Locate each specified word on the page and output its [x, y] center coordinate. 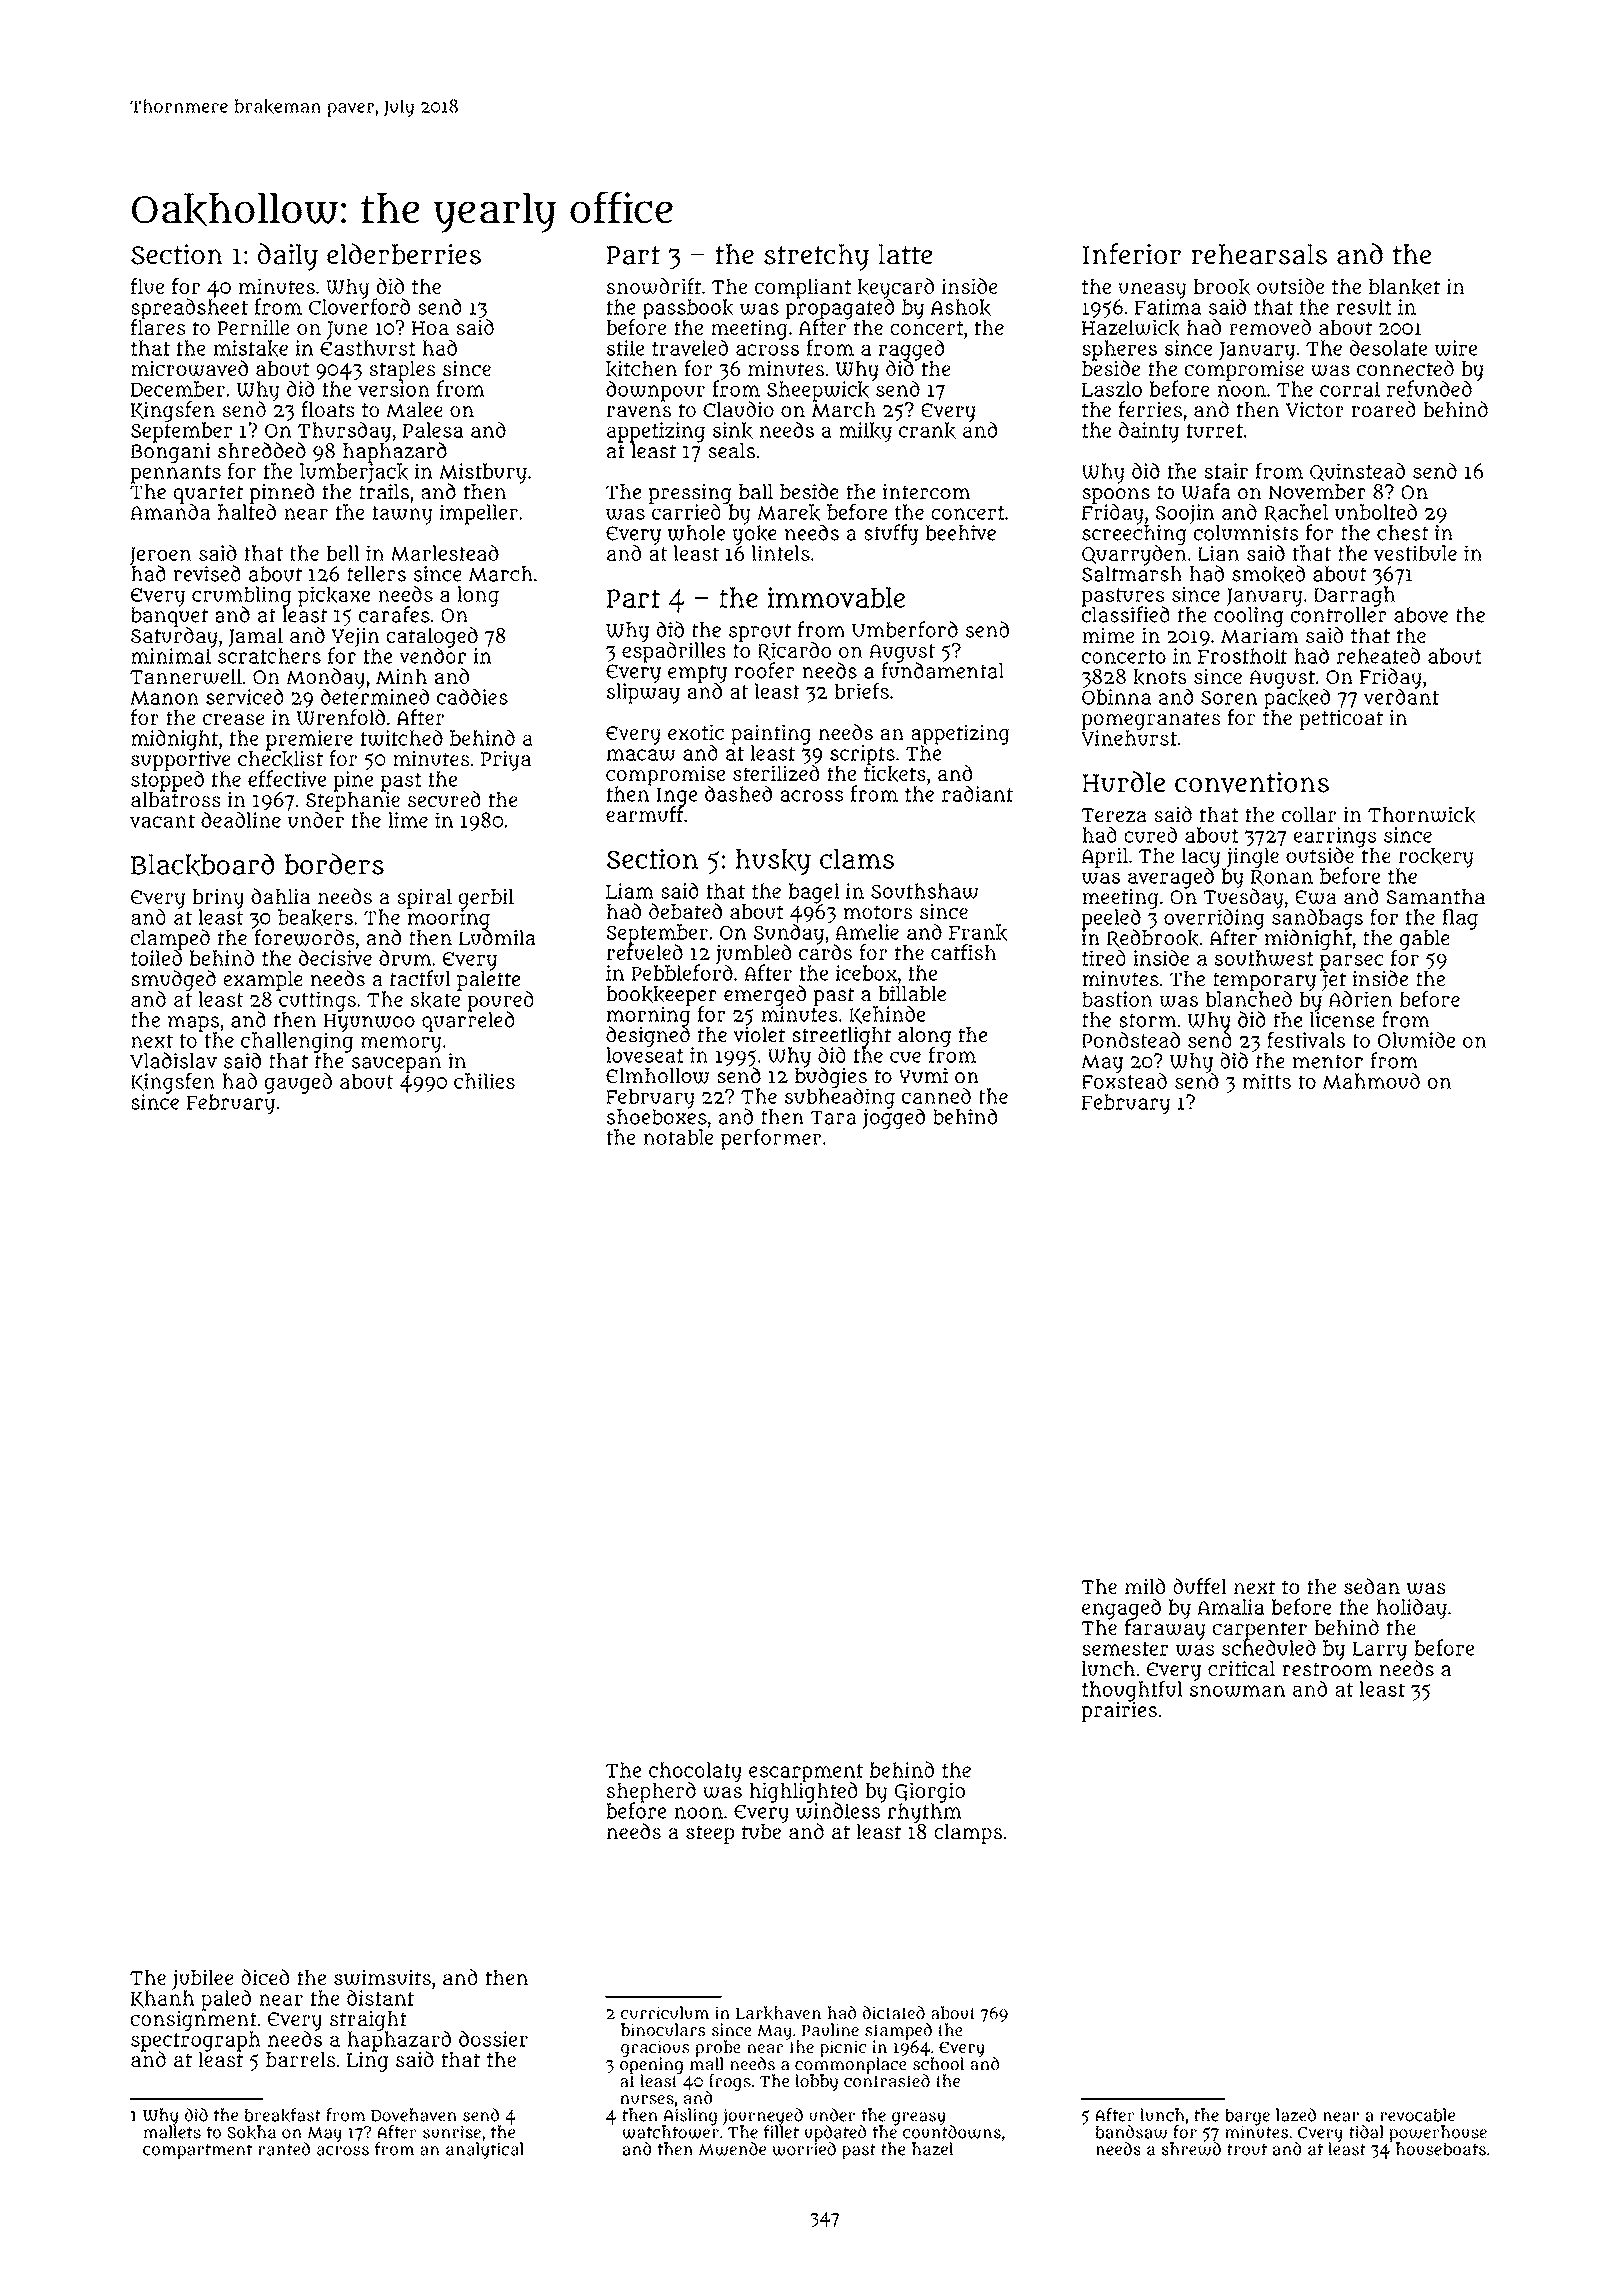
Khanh [162, 1999]
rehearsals [1259, 254]
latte [905, 254]
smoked [1268, 574]
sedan [1372, 1586]
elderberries [404, 254]
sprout [760, 632]
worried [804, 2149]
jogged [893, 1119]
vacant [162, 821]
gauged [298, 1083]
